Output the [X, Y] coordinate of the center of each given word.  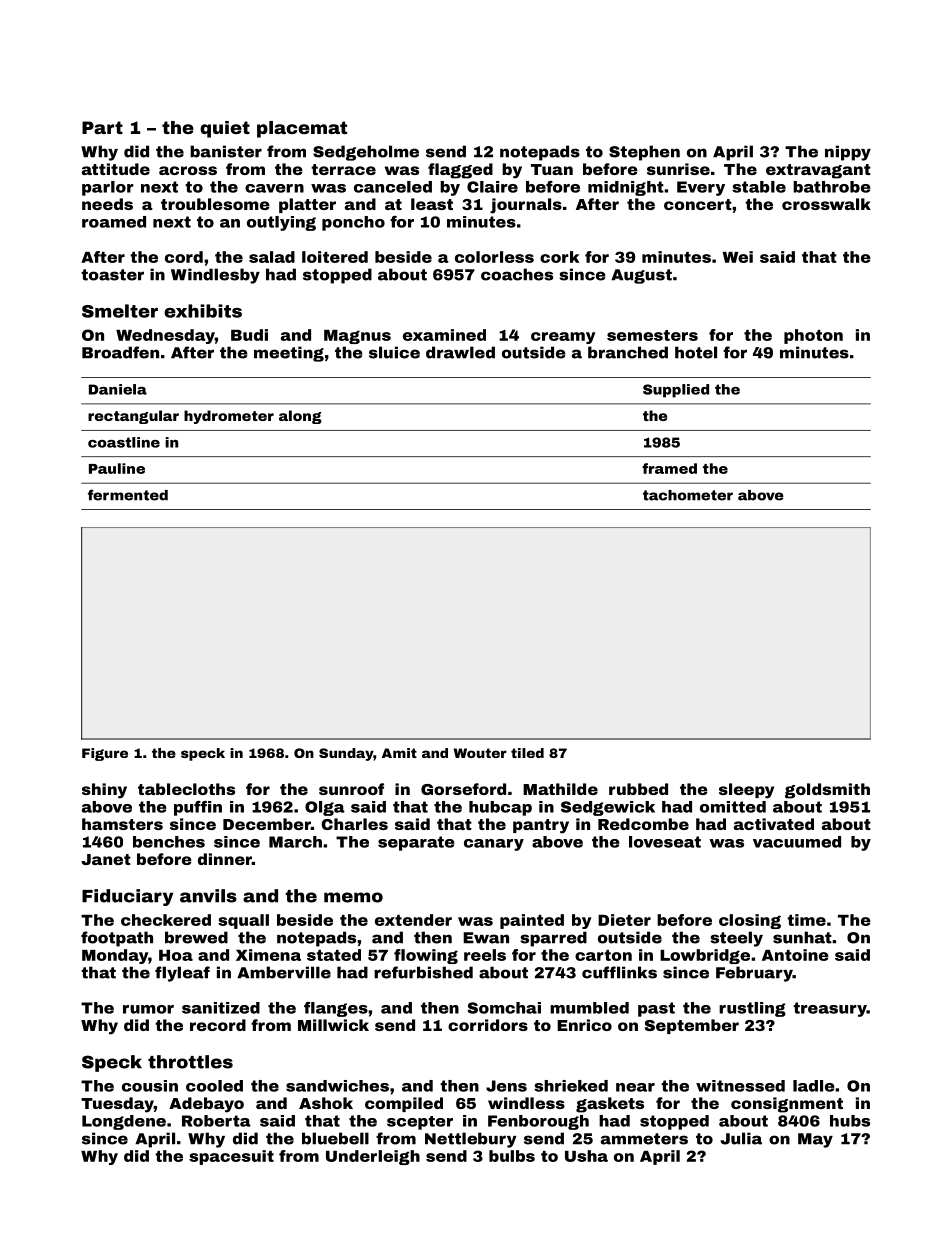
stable [759, 187]
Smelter [120, 311]
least [432, 204]
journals [526, 206]
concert [698, 204]
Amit [399, 753]
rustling [752, 1009]
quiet [225, 129]
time [806, 920]
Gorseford [463, 789]
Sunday [346, 754]
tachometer [688, 495]
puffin [198, 808]
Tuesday [117, 1105]
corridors [488, 1025]
